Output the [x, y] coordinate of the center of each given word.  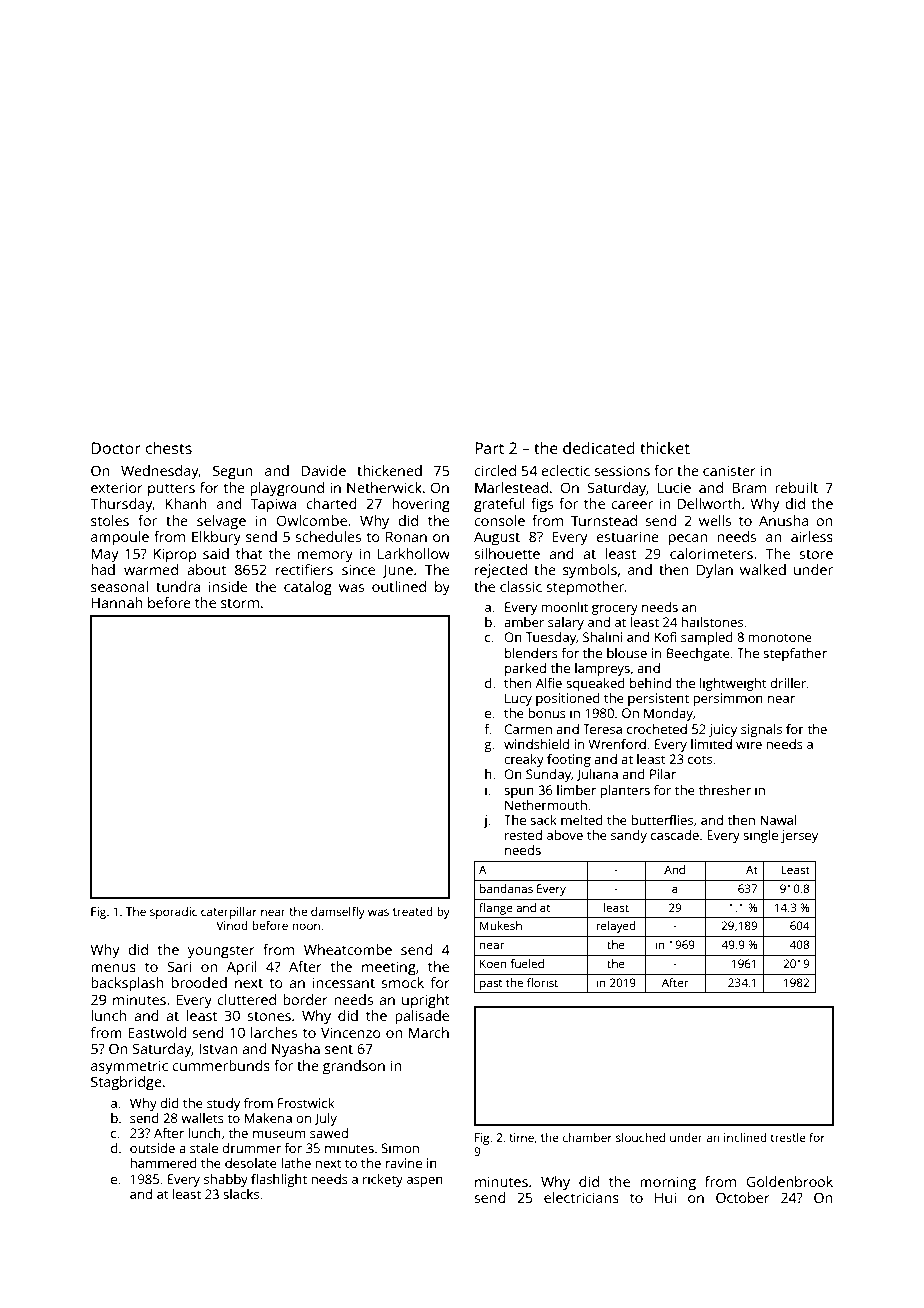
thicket [665, 448]
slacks [241, 1194]
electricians [581, 1197]
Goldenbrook [790, 1181]
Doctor [116, 448]
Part [489, 448]
